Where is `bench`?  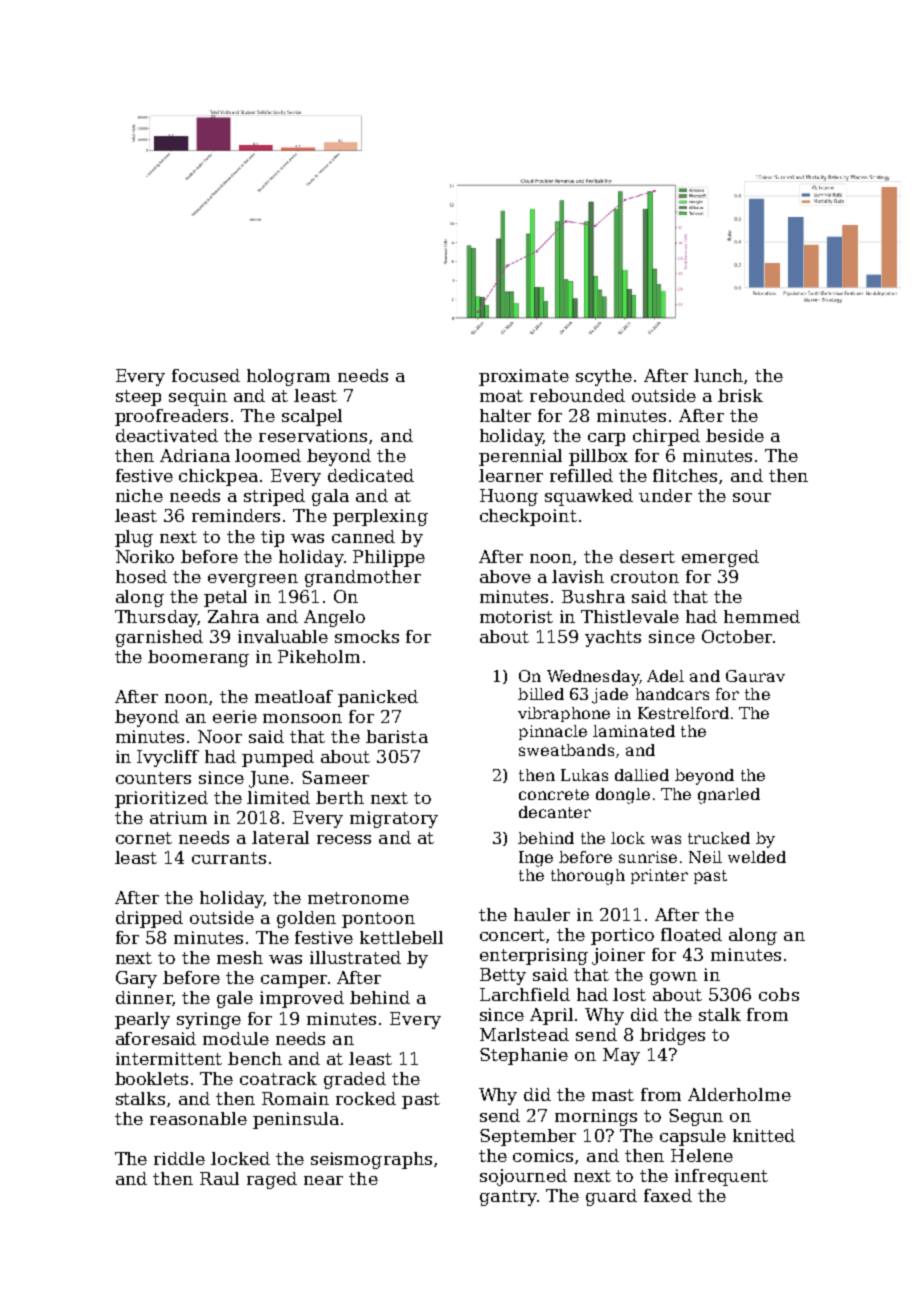 bench is located at coordinates (255, 1058).
